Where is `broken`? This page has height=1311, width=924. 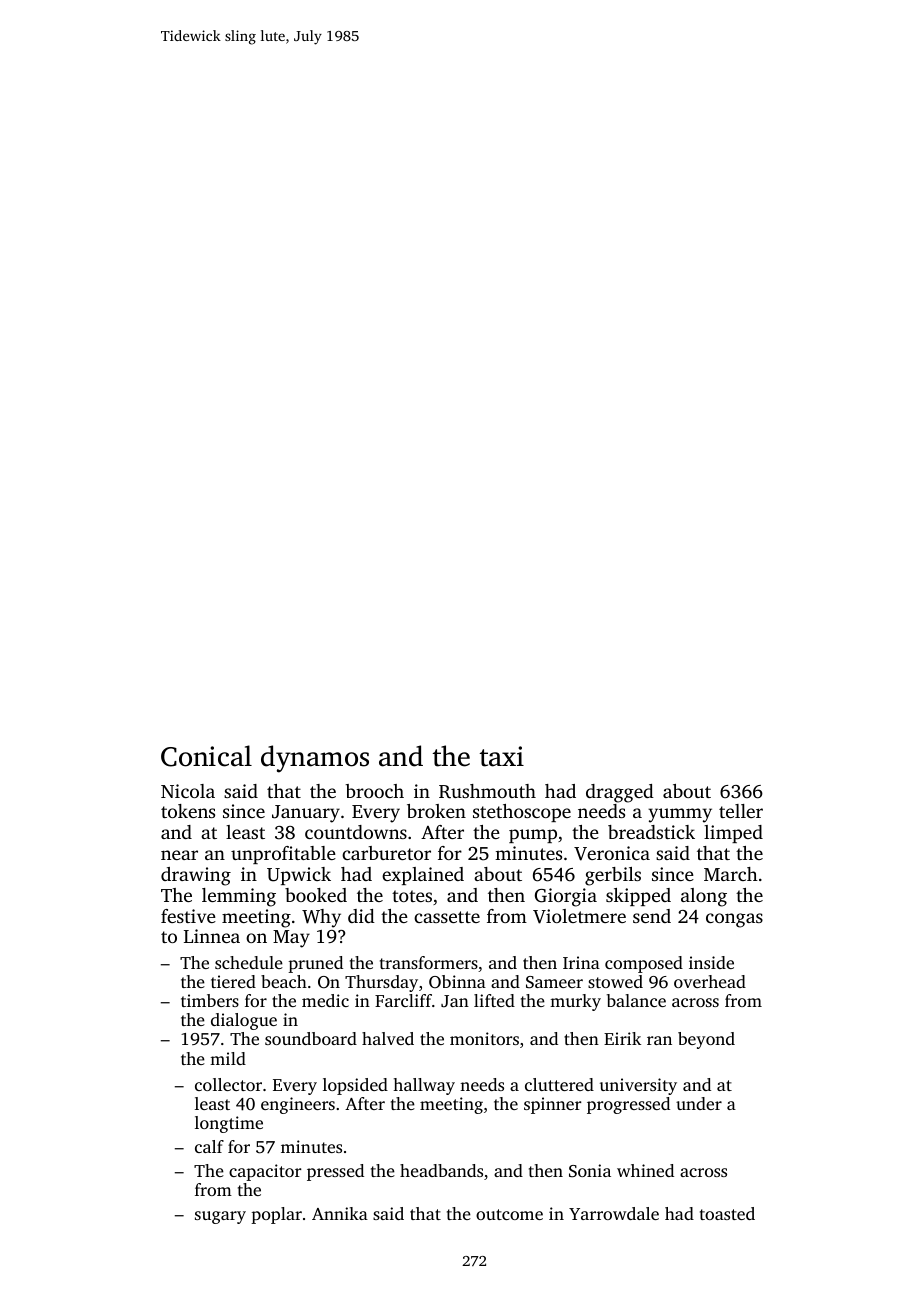
broken is located at coordinates (436, 811).
